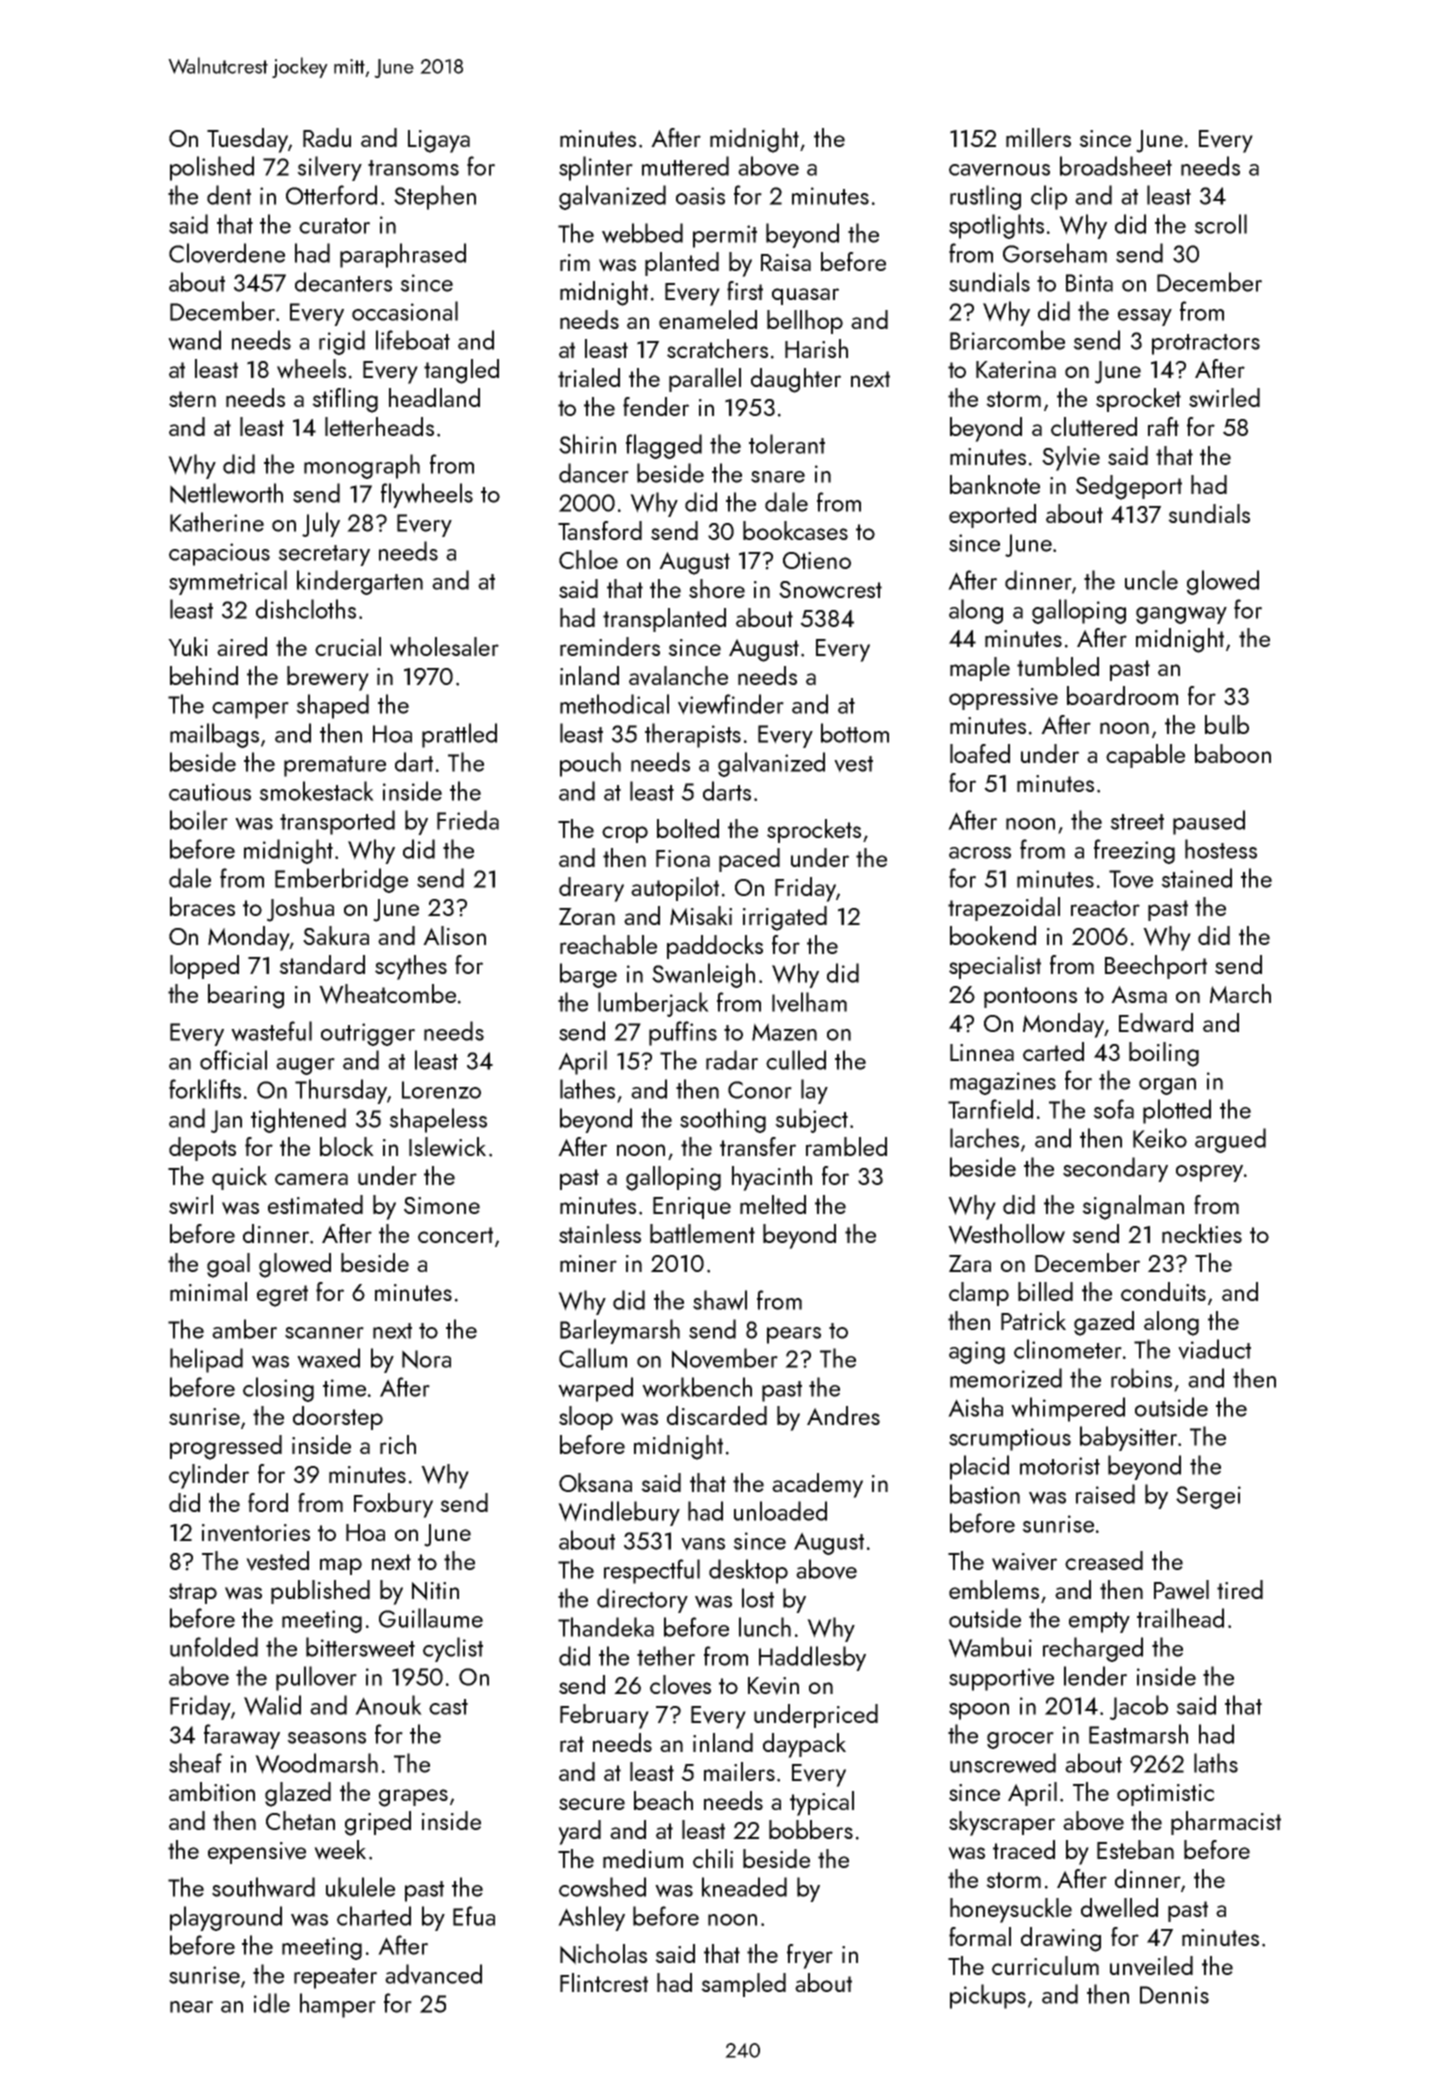  Describe the element at coordinates (1038, 137) in the screenshot. I see `millers` at that location.
